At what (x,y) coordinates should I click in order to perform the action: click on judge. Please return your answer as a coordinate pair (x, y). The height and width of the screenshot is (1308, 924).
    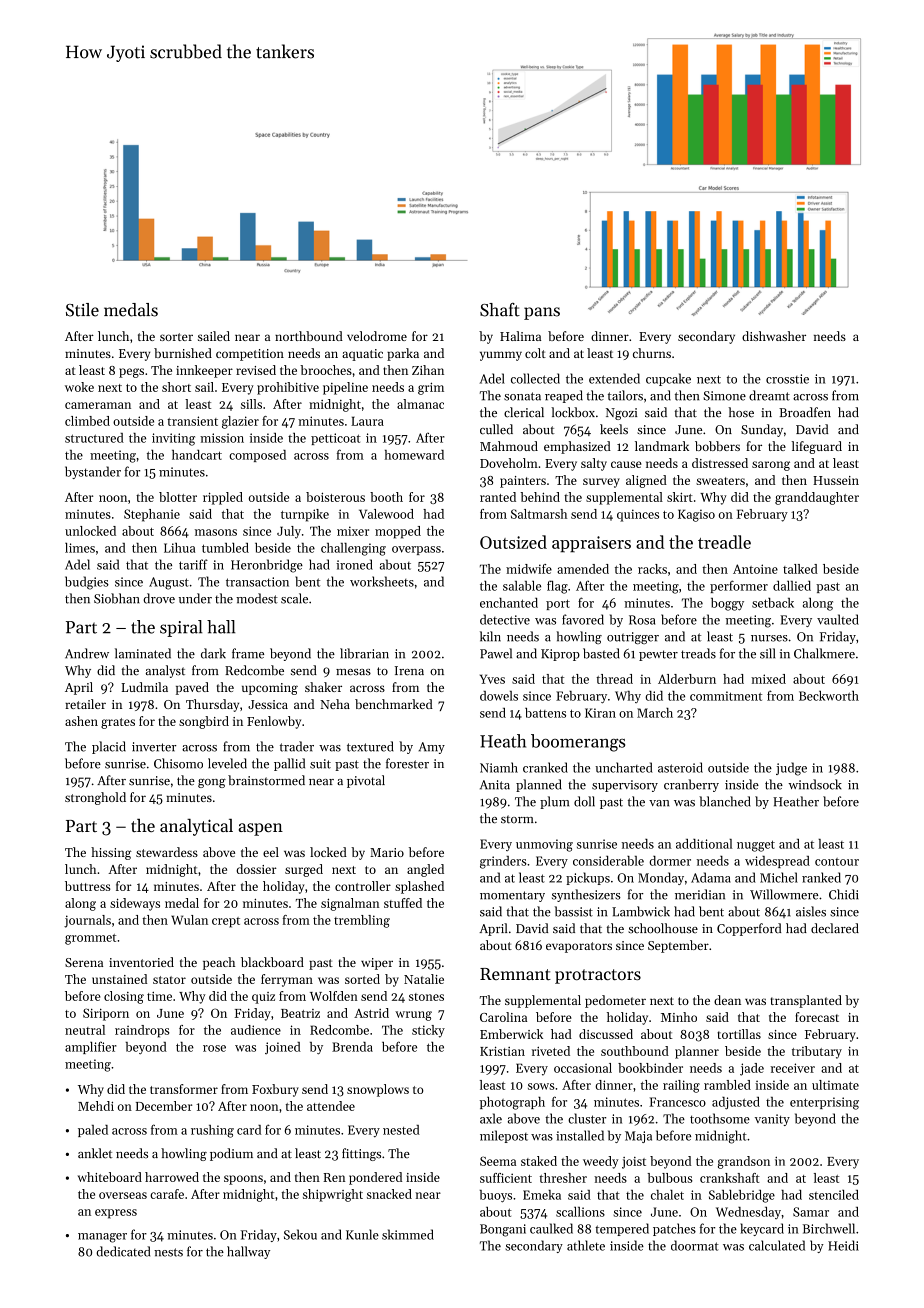
    Looking at the image, I should click on (791, 769).
